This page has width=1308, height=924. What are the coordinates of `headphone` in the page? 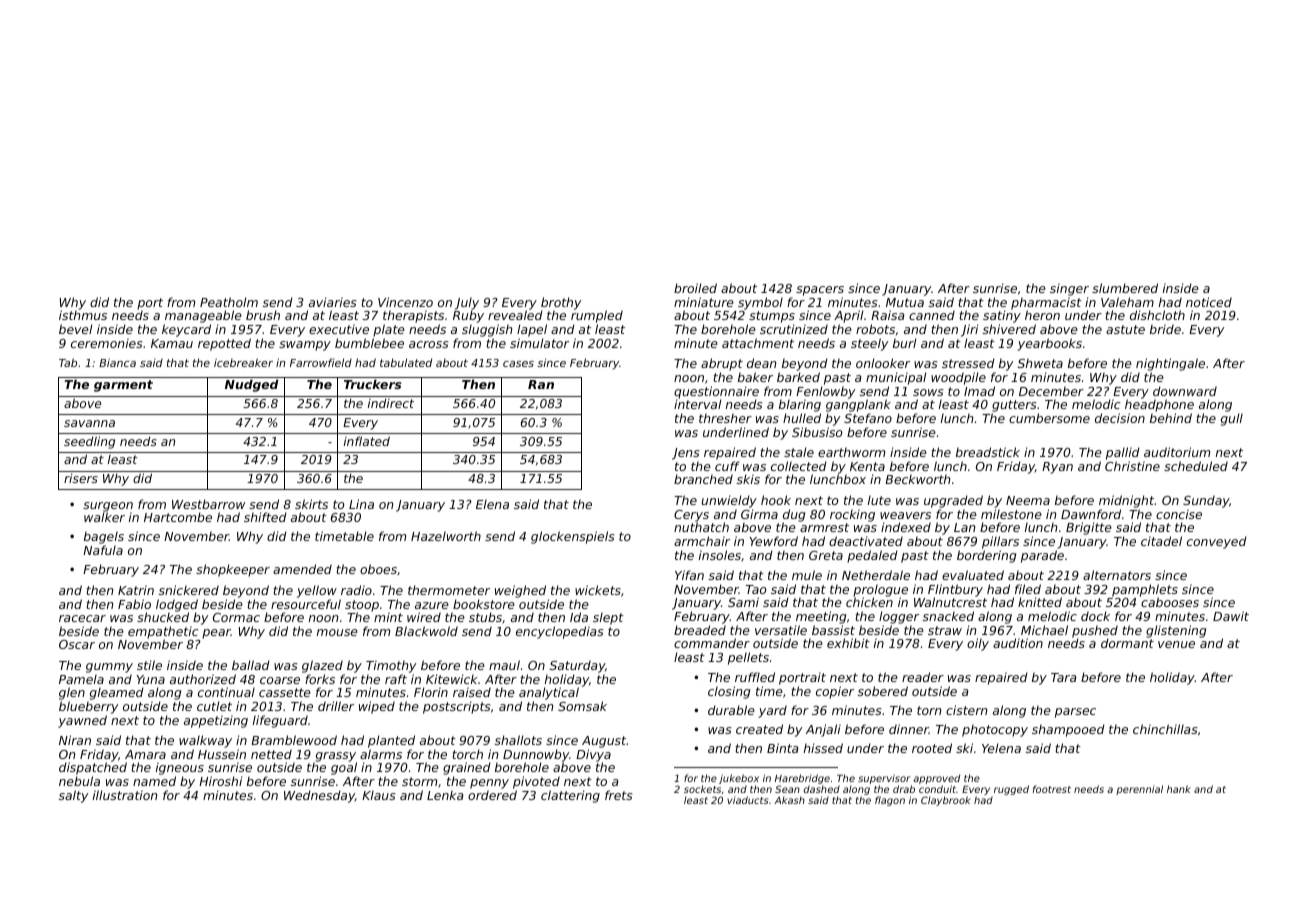 It's located at (1159, 406).
